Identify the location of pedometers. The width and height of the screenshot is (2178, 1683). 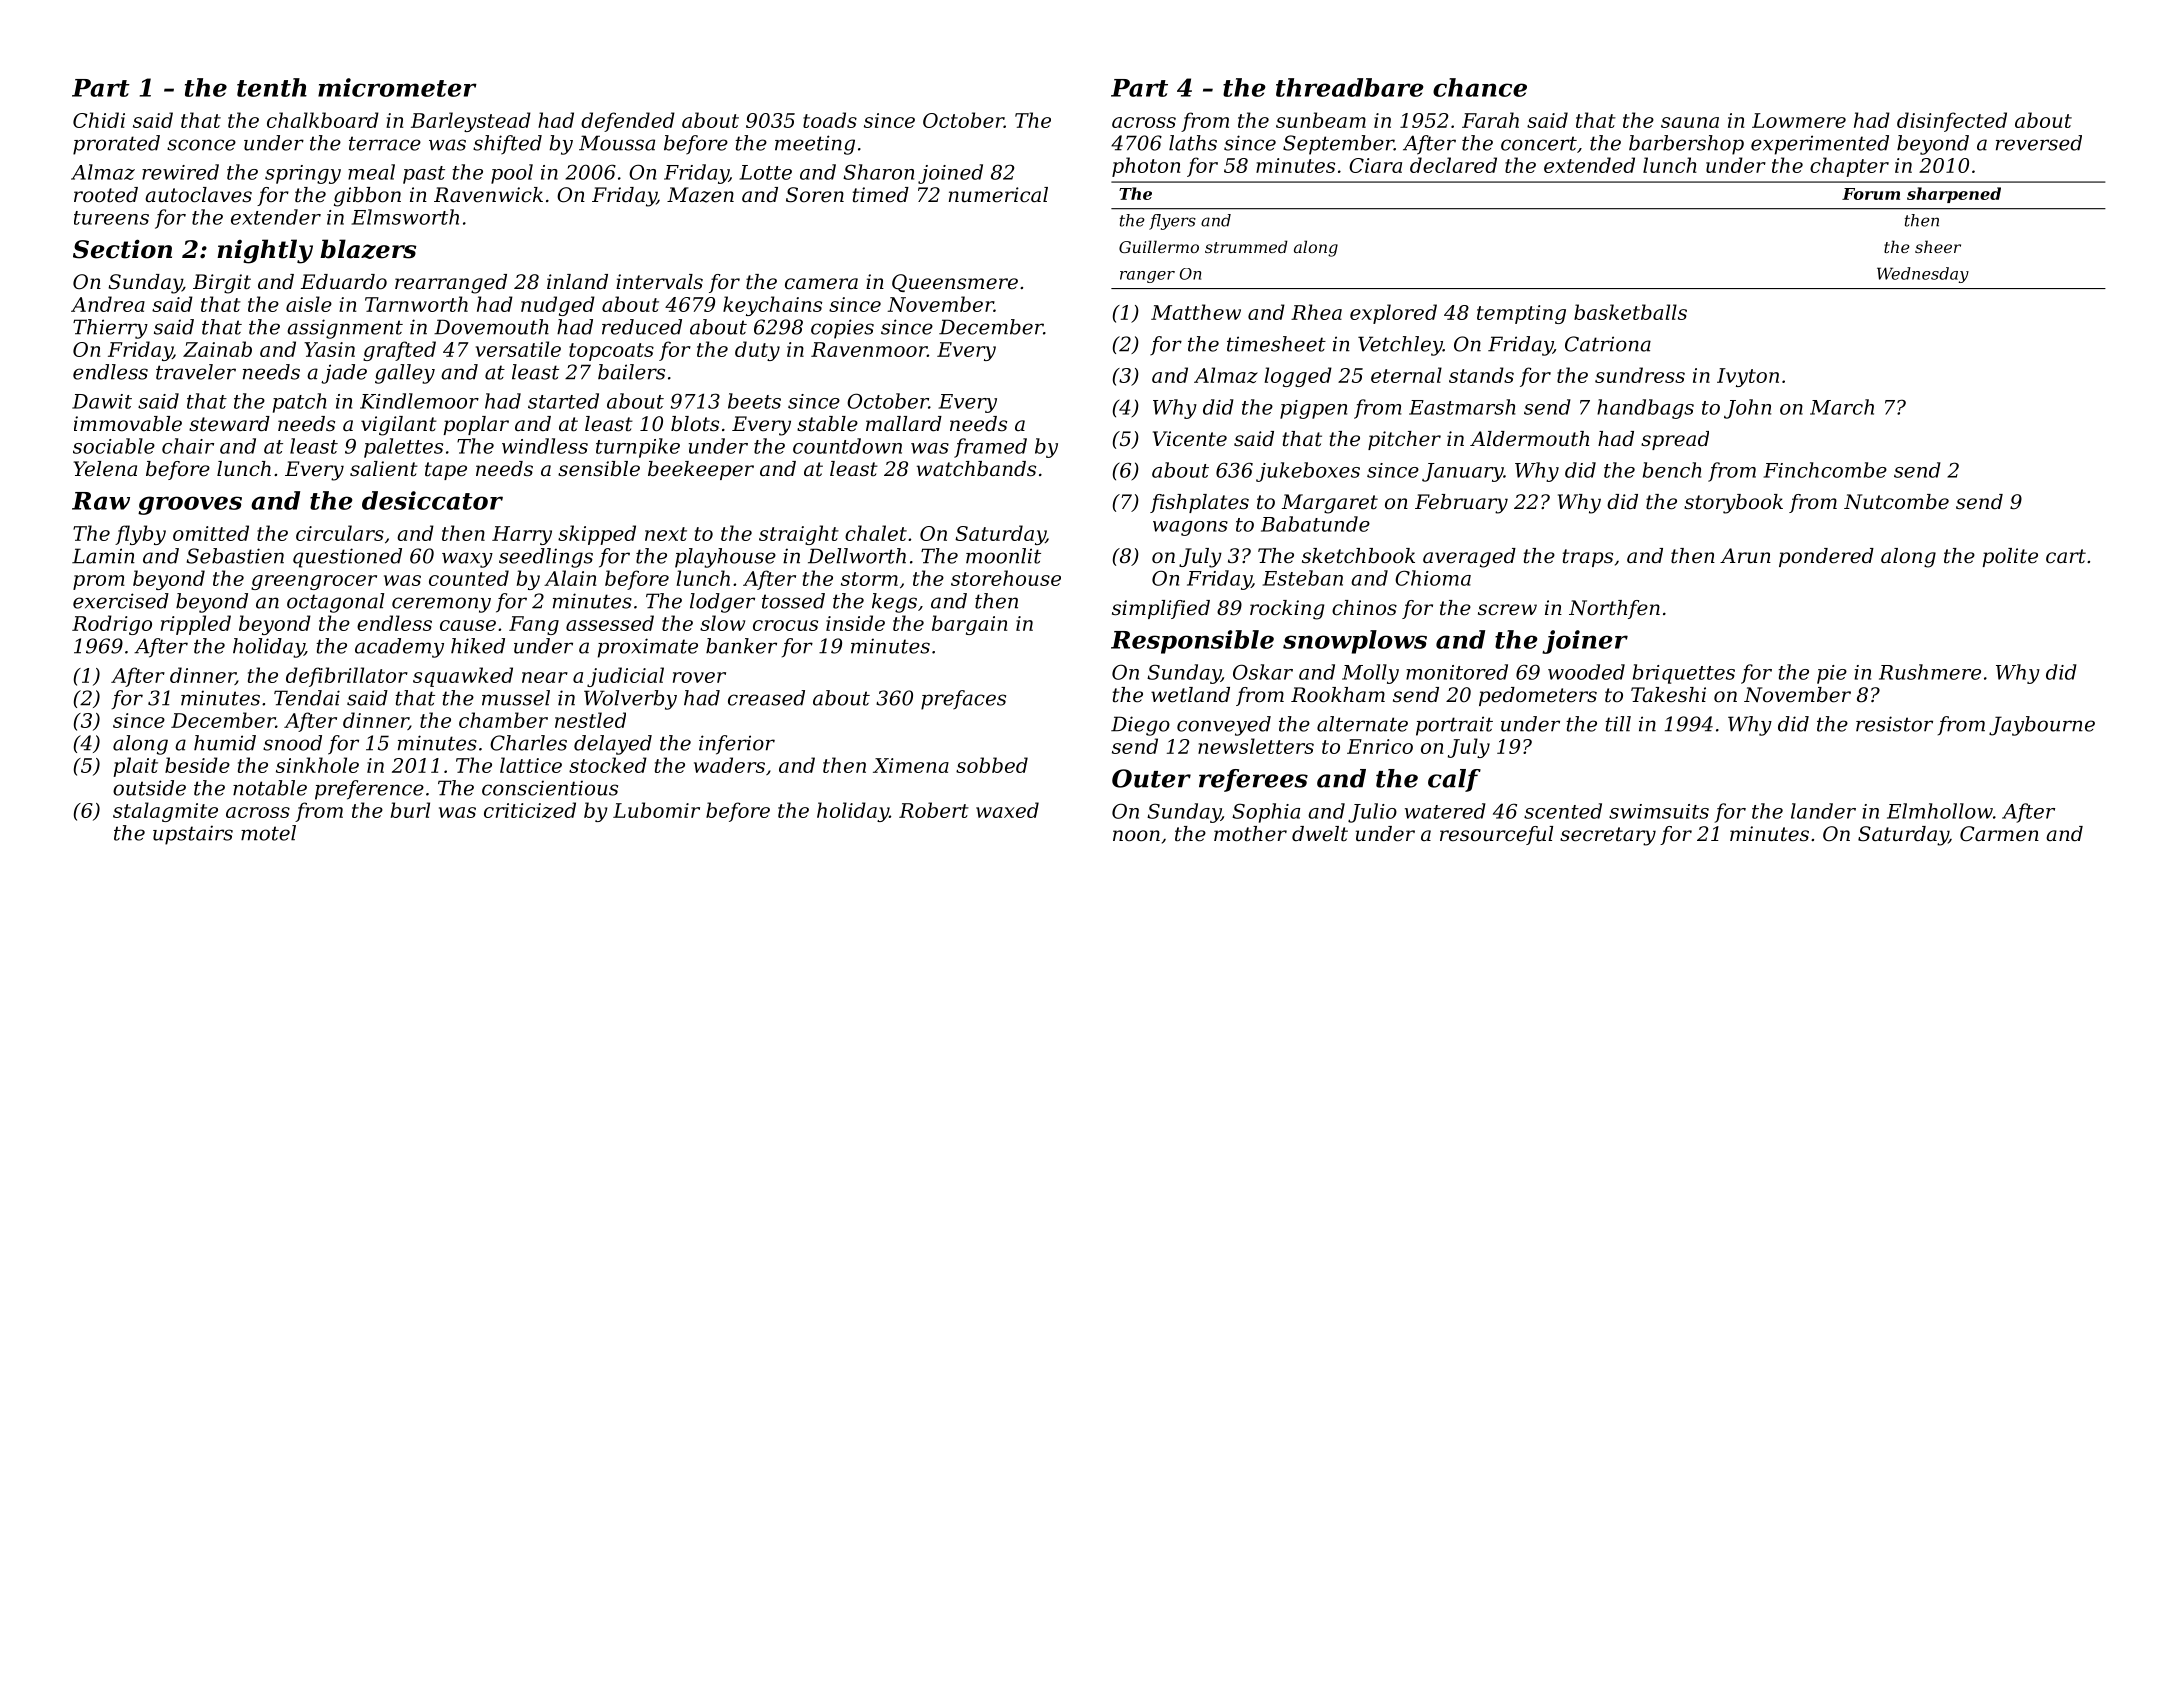
(1538, 696).
